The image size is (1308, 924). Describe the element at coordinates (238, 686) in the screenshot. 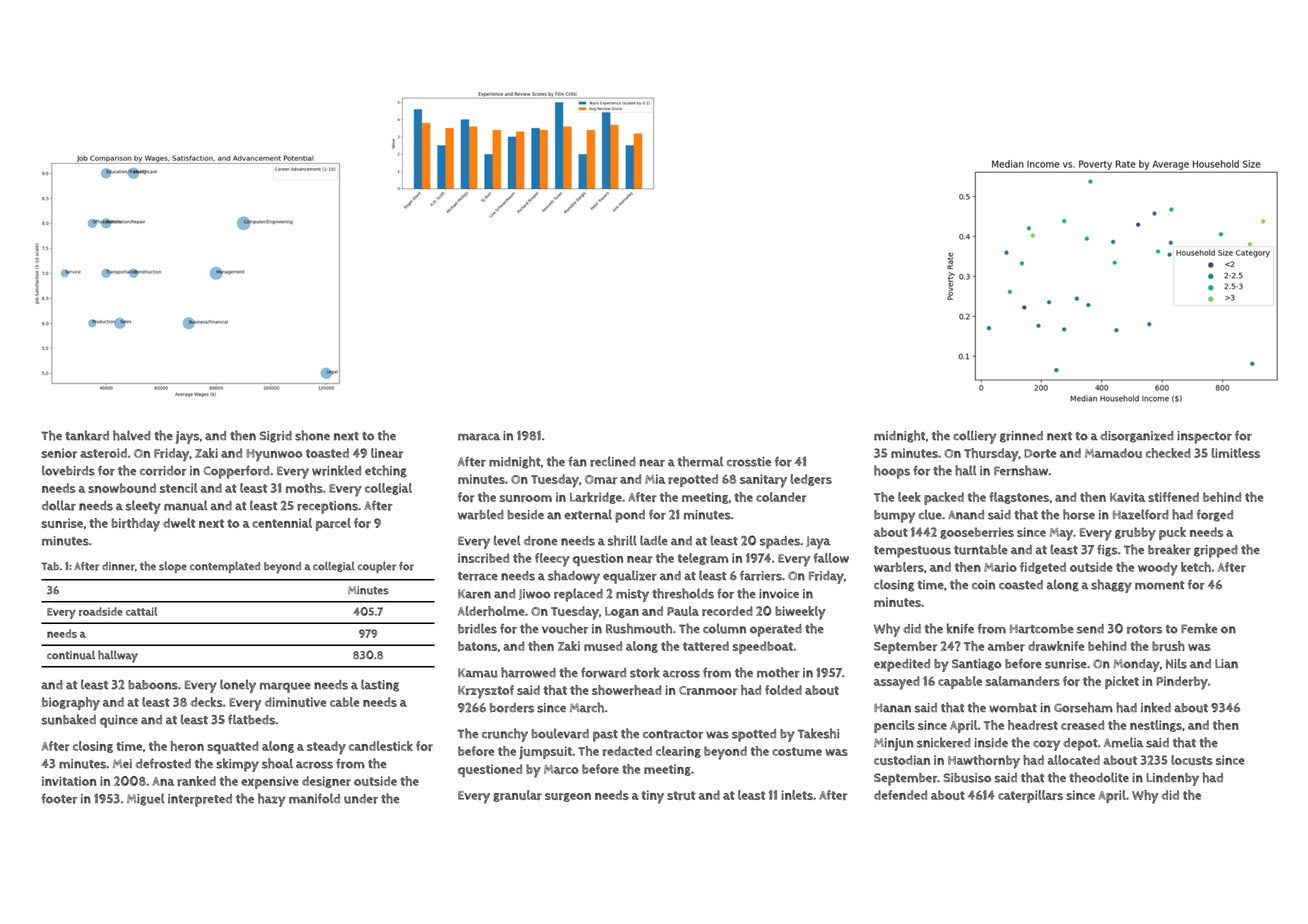

I see `lonely` at that location.
